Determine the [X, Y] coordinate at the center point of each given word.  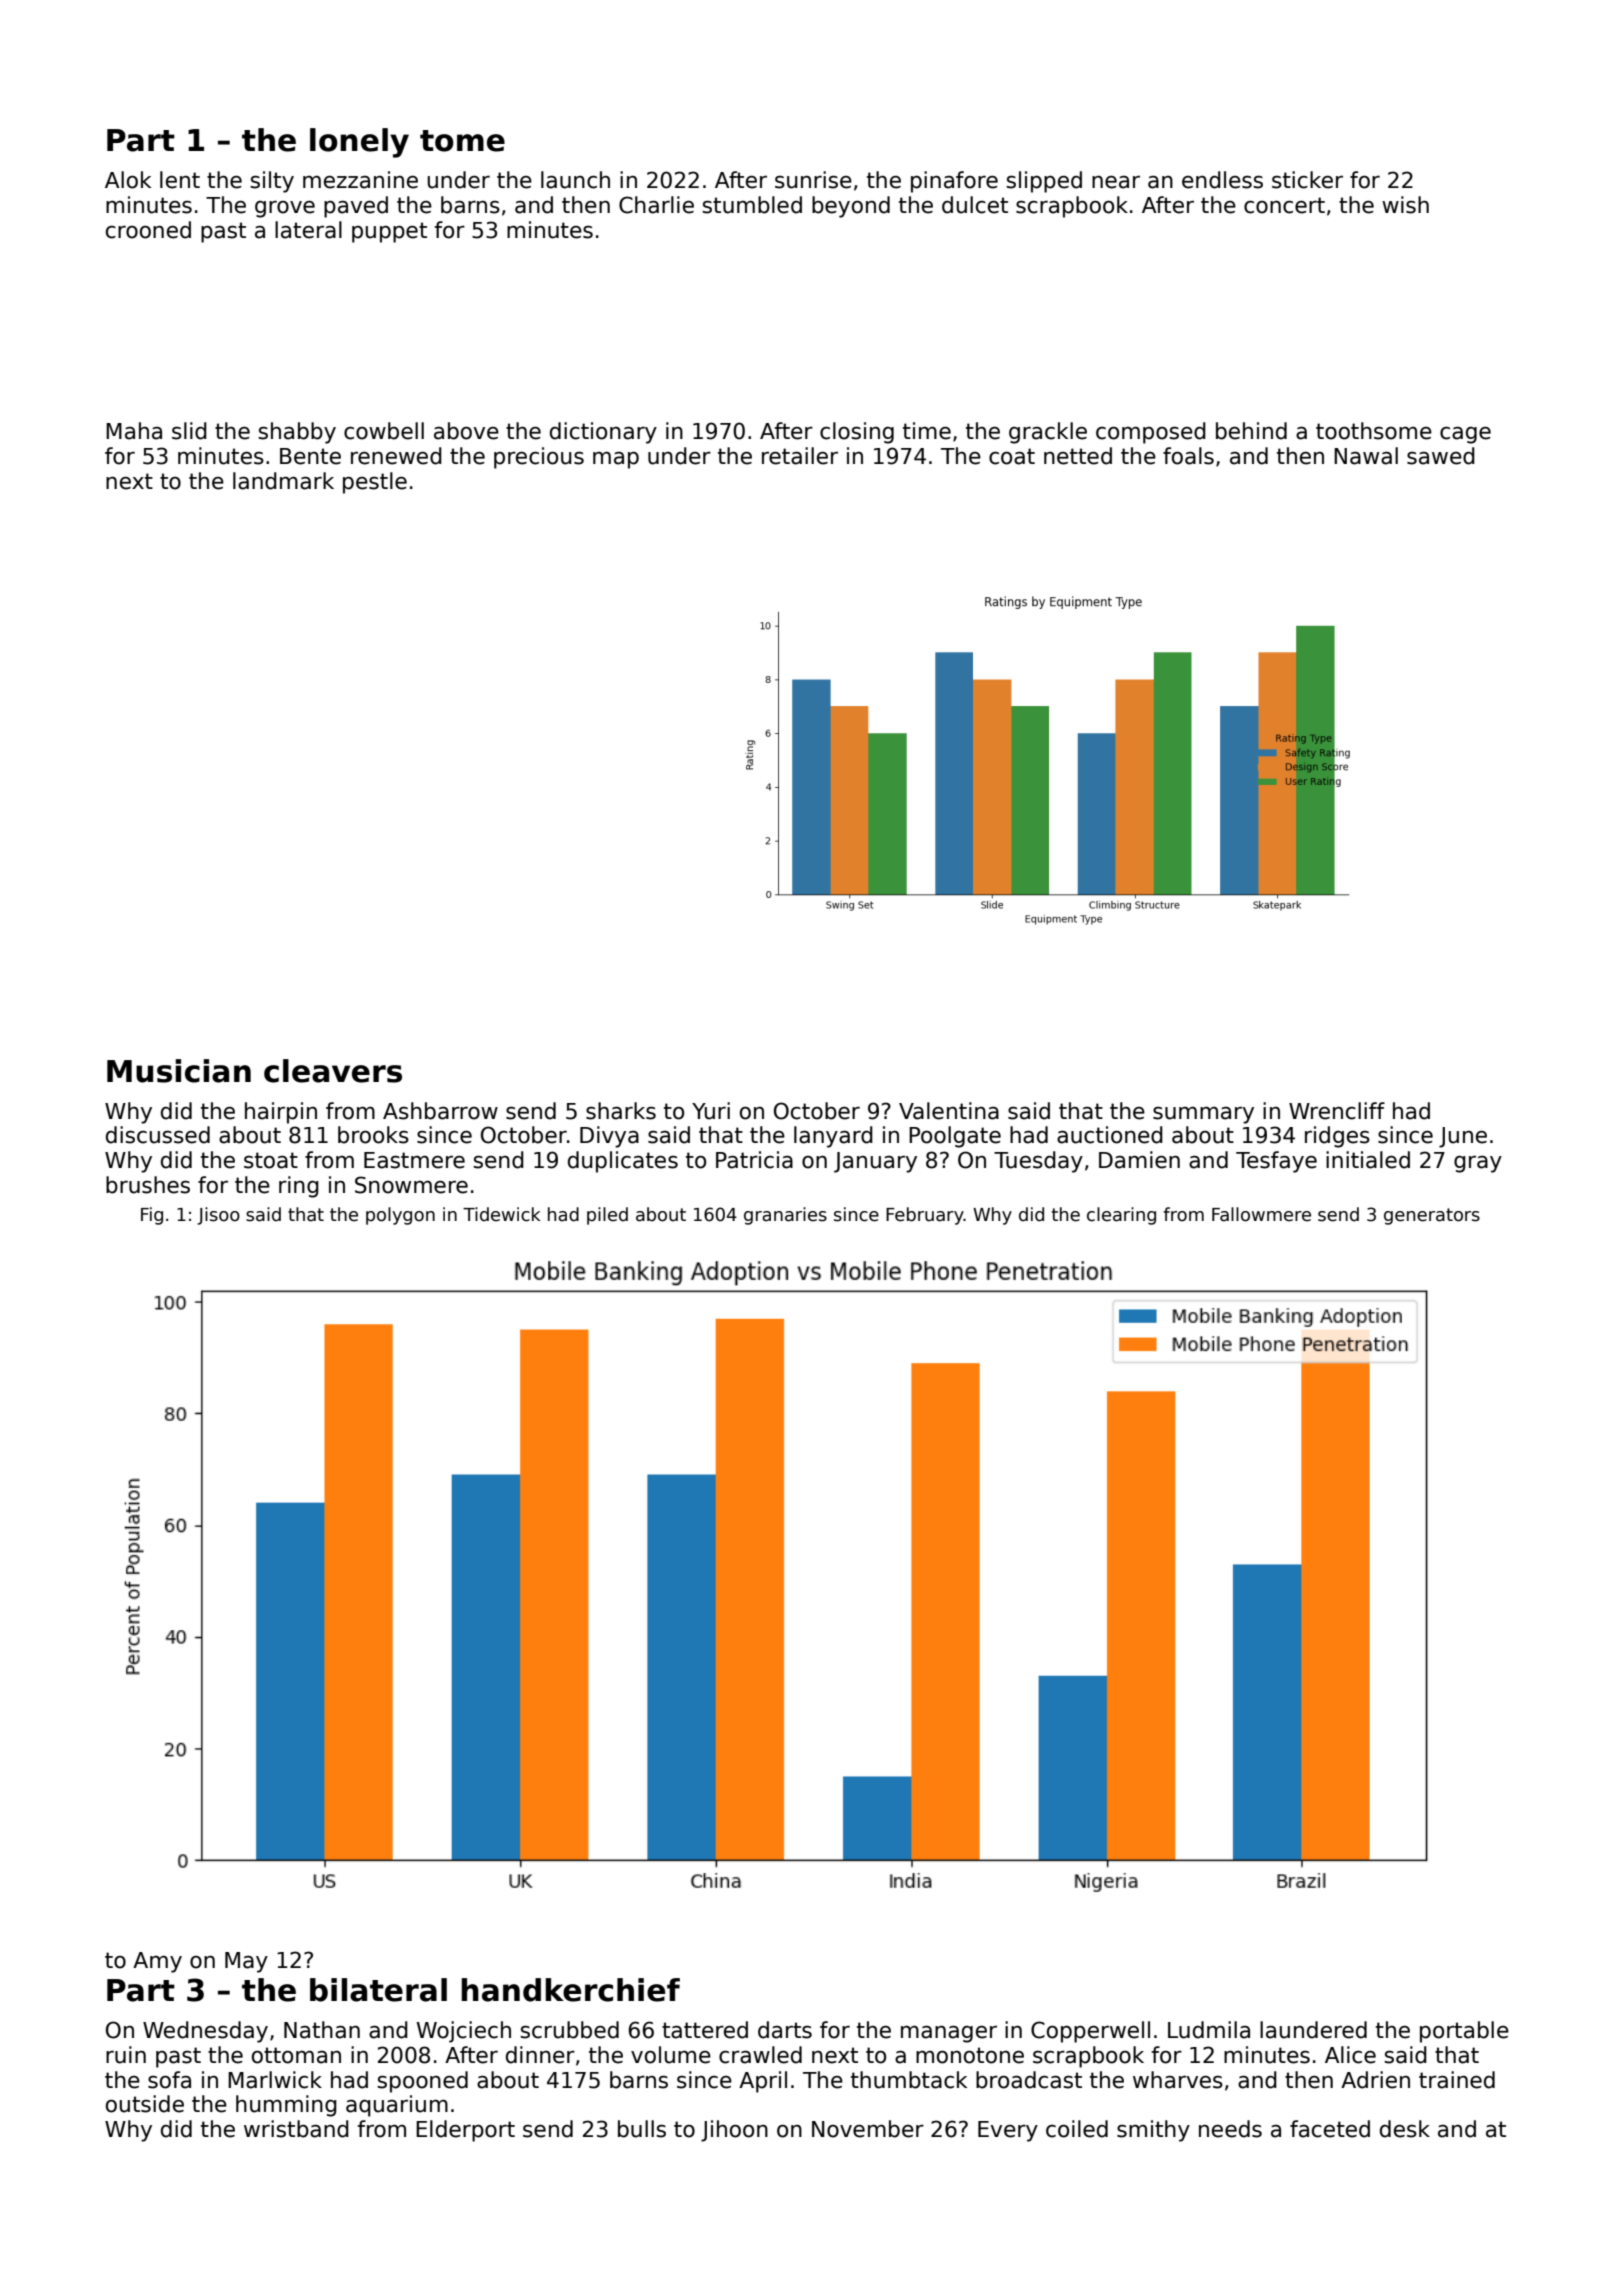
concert [1284, 205]
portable [1464, 2032]
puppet [389, 232]
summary [1203, 1115]
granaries [785, 1216]
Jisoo [218, 1216]
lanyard [833, 1137]
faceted [1330, 2129]
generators [1432, 1216]
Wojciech [463, 2032]
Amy [157, 1962]
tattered [705, 2030]
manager [949, 2034]
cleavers [333, 1071]
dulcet [975, 205]
